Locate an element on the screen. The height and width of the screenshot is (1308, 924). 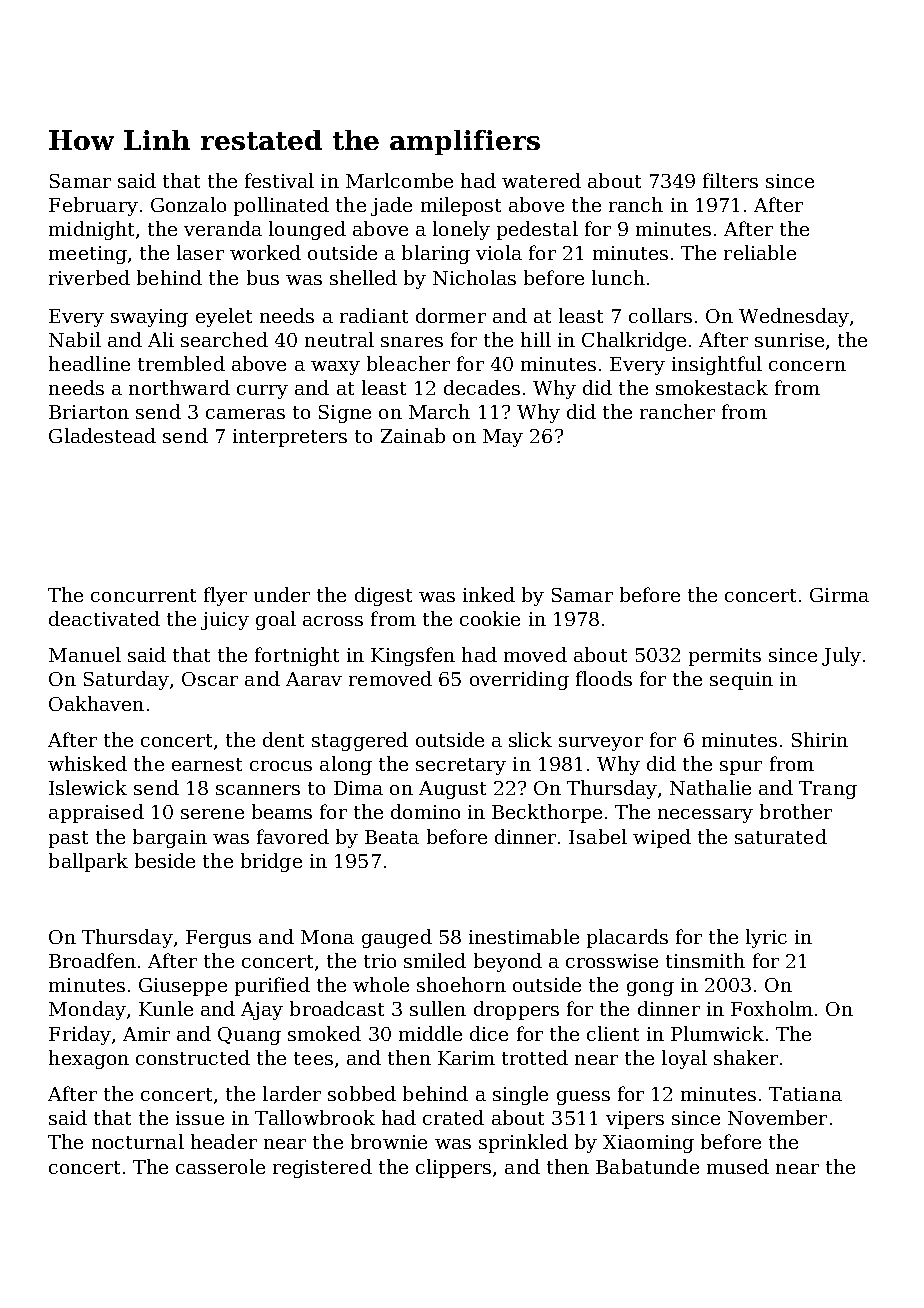
issue is located at coordinates (200, 1118).
